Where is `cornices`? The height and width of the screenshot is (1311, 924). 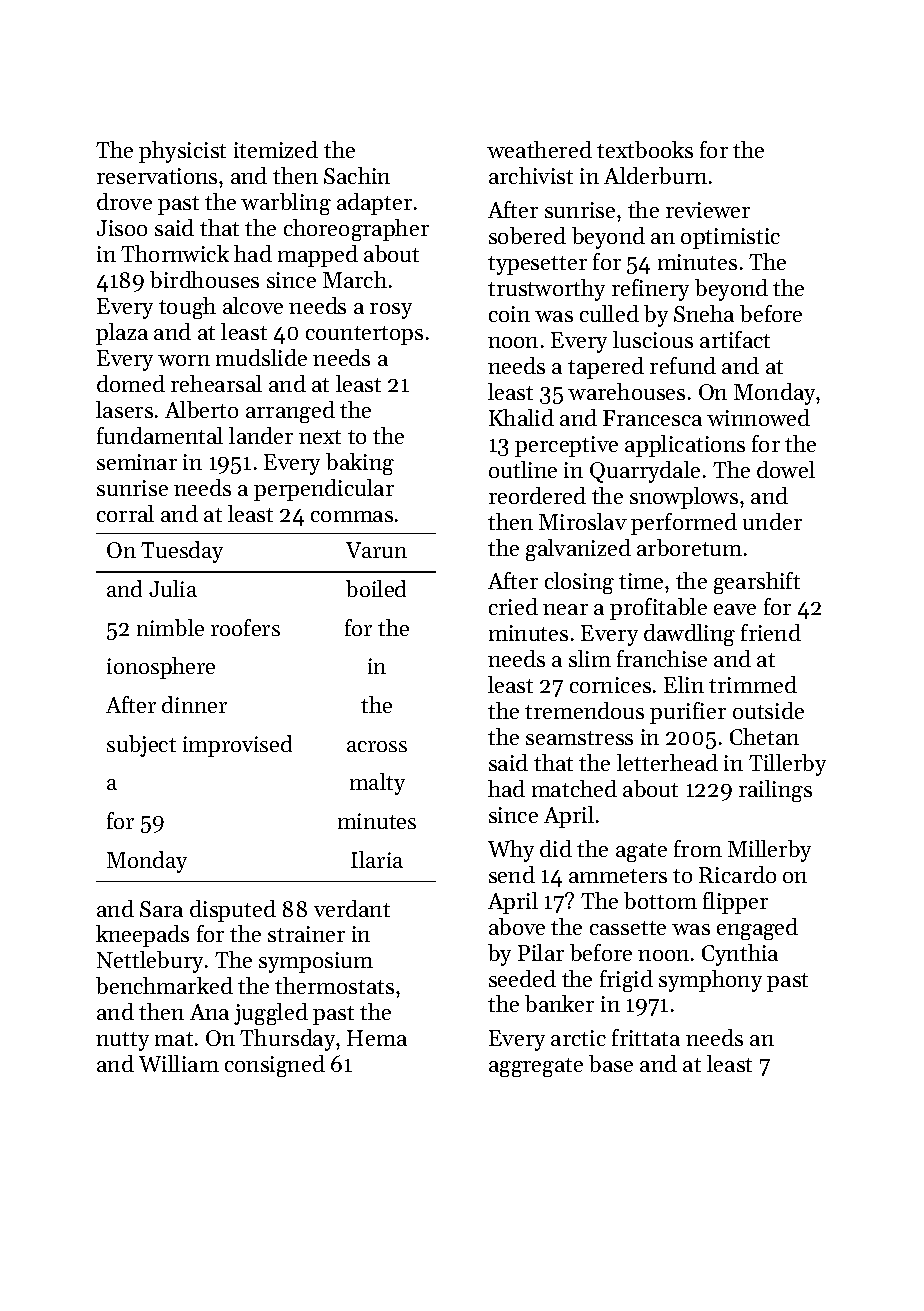
cornices is located at coordinates (610, 685).
